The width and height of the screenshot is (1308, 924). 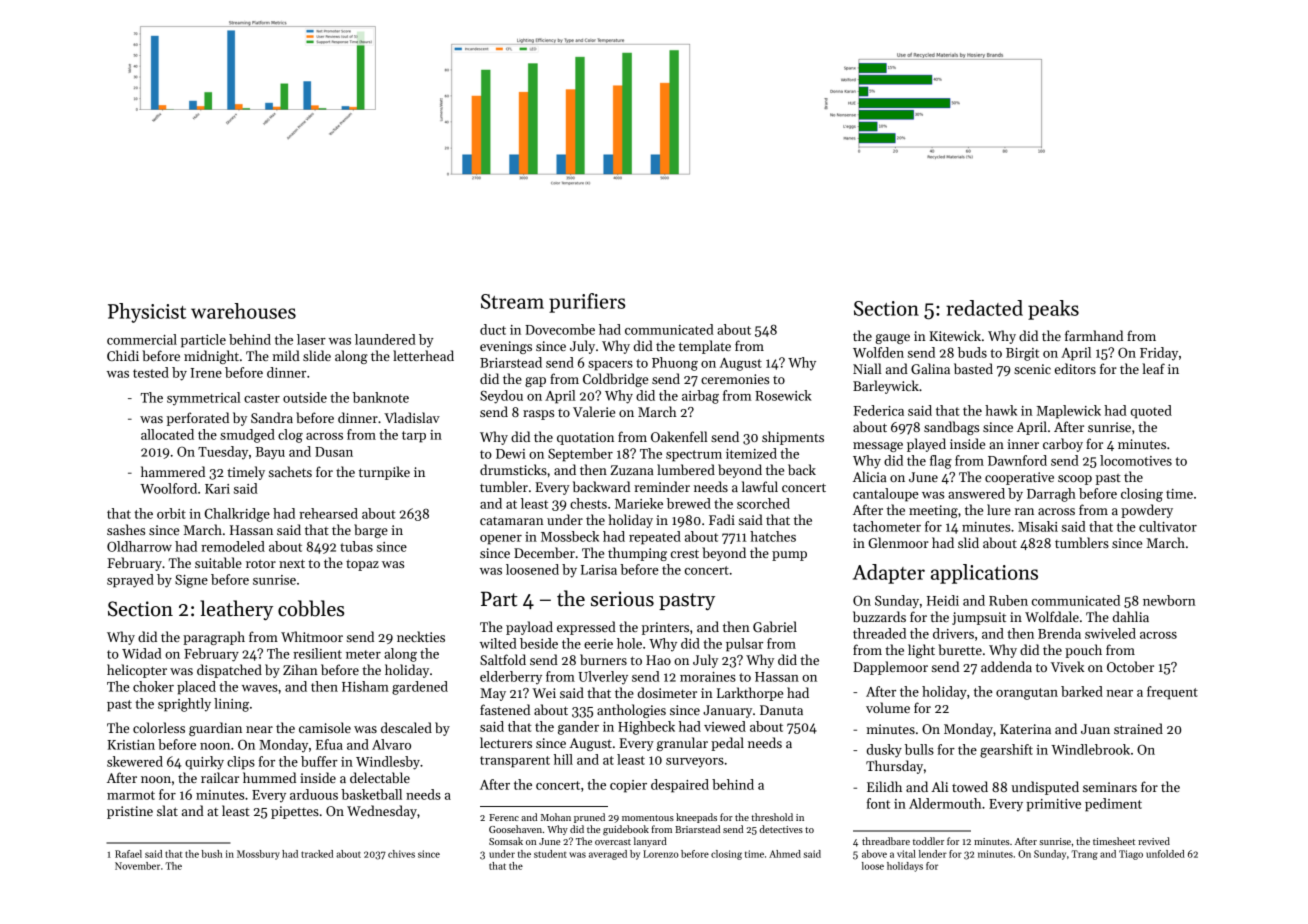 I want to click on banknote, so click(x=381, y=397).
